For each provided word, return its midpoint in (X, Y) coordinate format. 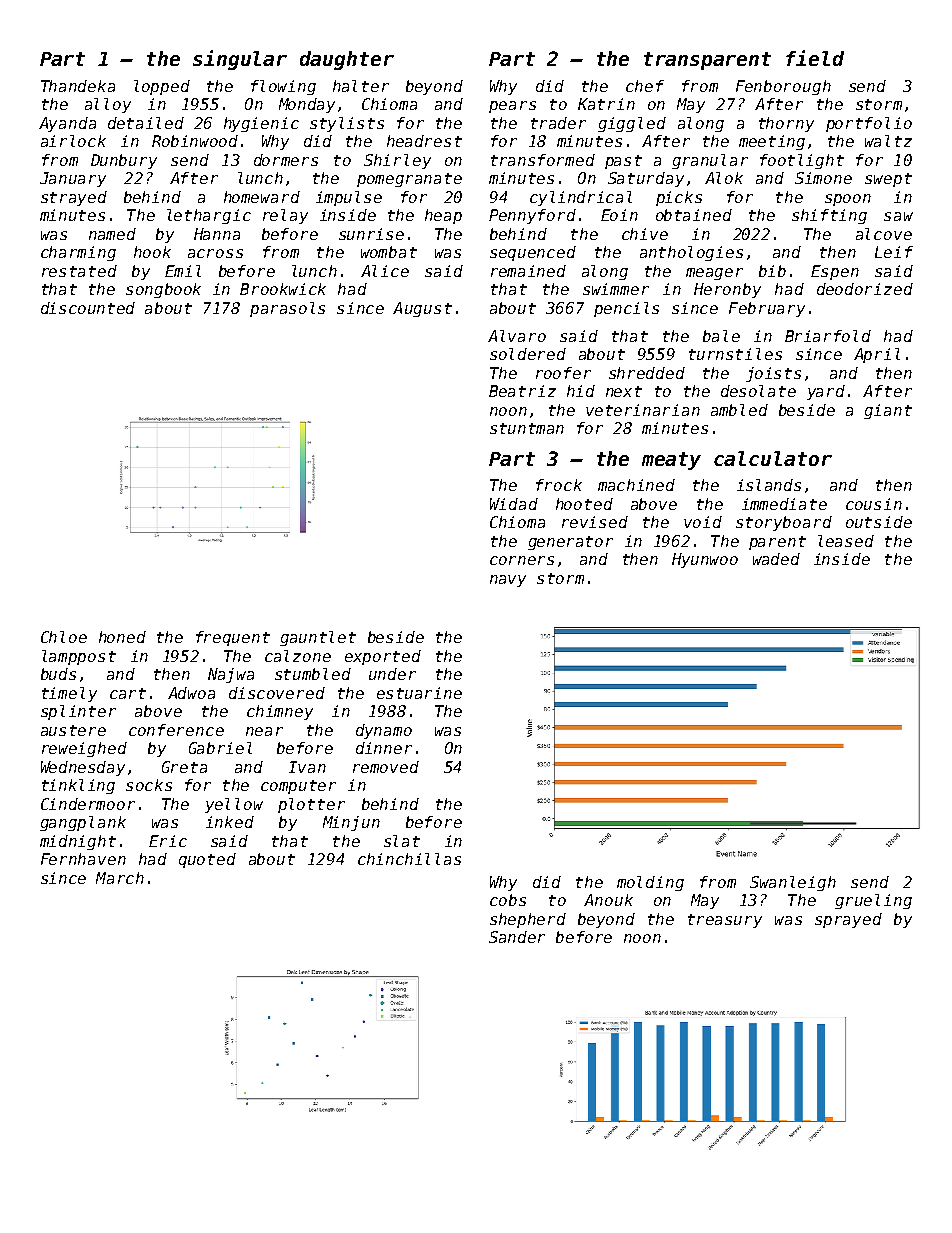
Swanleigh (793, 883)
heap (443, 216)
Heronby (727, 290)
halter (361, 86)
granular (710, 161)
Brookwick (283, 289)
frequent (233, 638)
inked (230, 822)
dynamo (384, 731)
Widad (514, 504)
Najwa (231, 675)
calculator (773, 458)
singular (240, 60)
